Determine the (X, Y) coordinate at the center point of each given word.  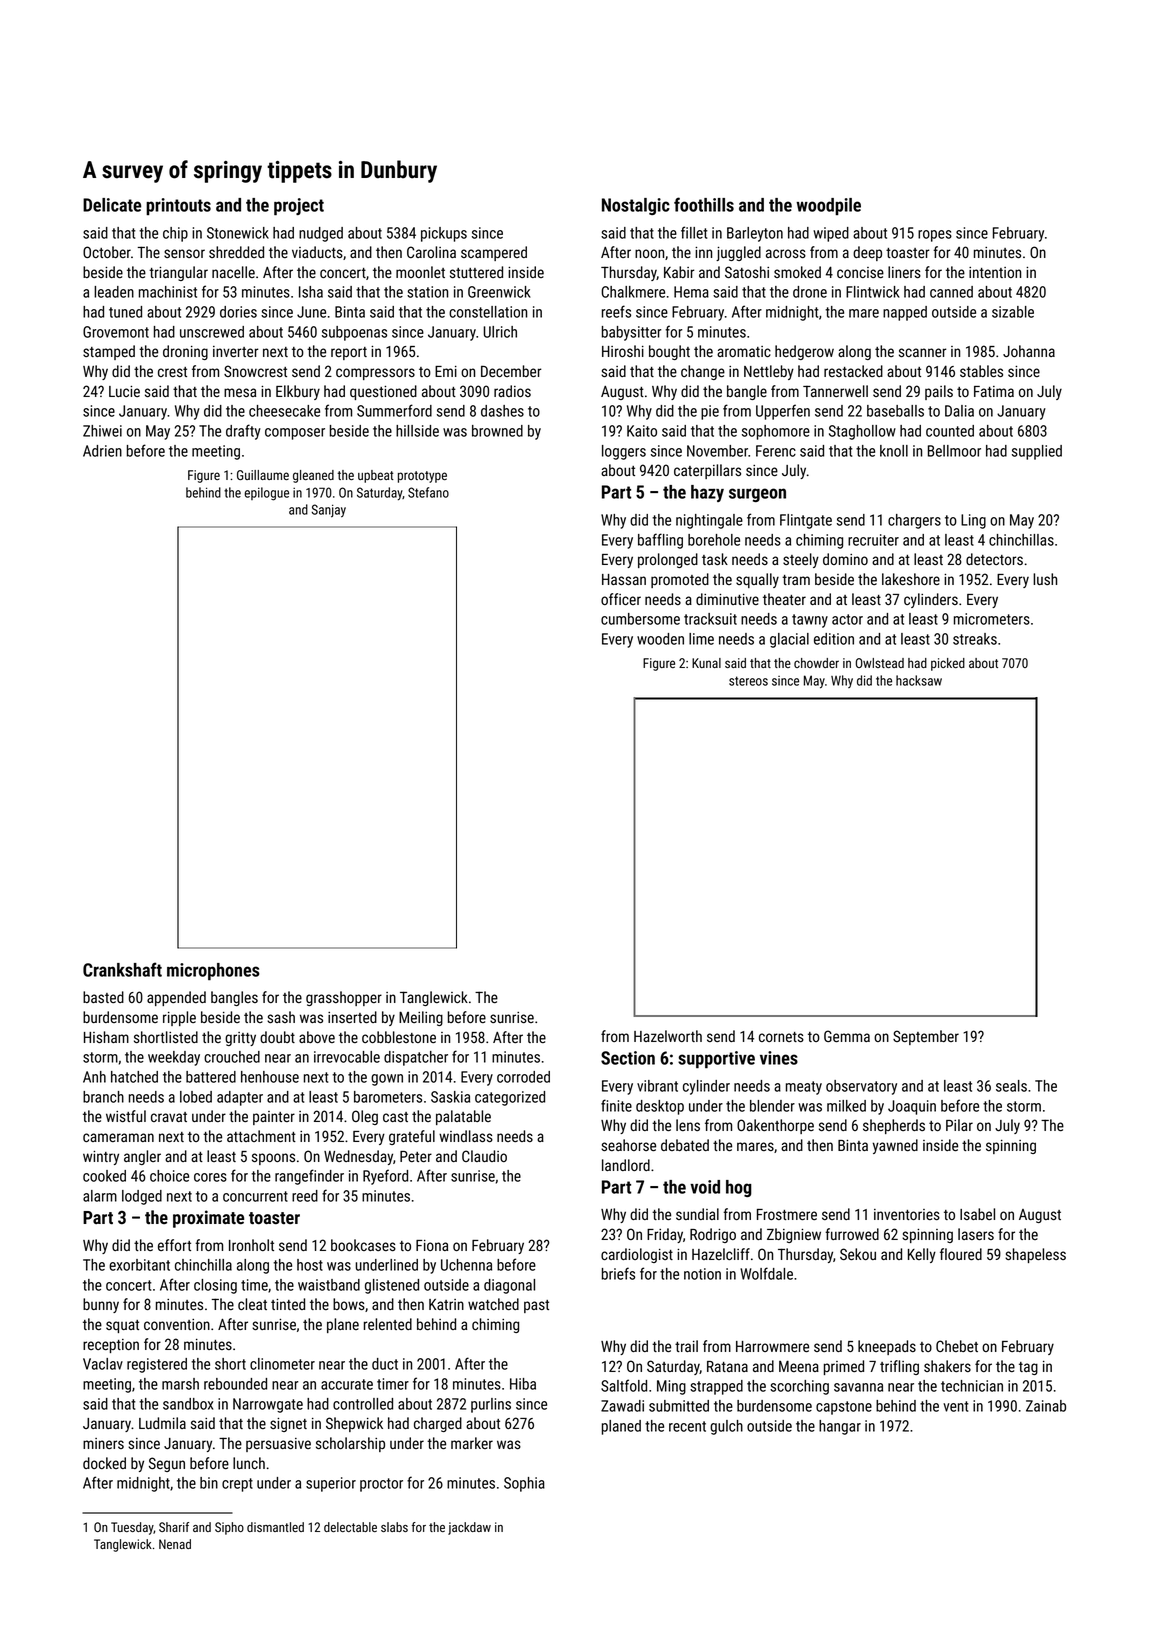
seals (1011, 1086)
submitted (679, 1406)
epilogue (267, 494)
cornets (781, 1037)
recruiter (873, 540)
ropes (935, 236)
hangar (840, 1427)
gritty (240, 1039)
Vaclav (103, 1364)
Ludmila (162, 1423)
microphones (213, 971)
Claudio (484, 1156)
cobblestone (399, 1037)
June (311, 312)
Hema (691, 292)
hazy (707, 493)
